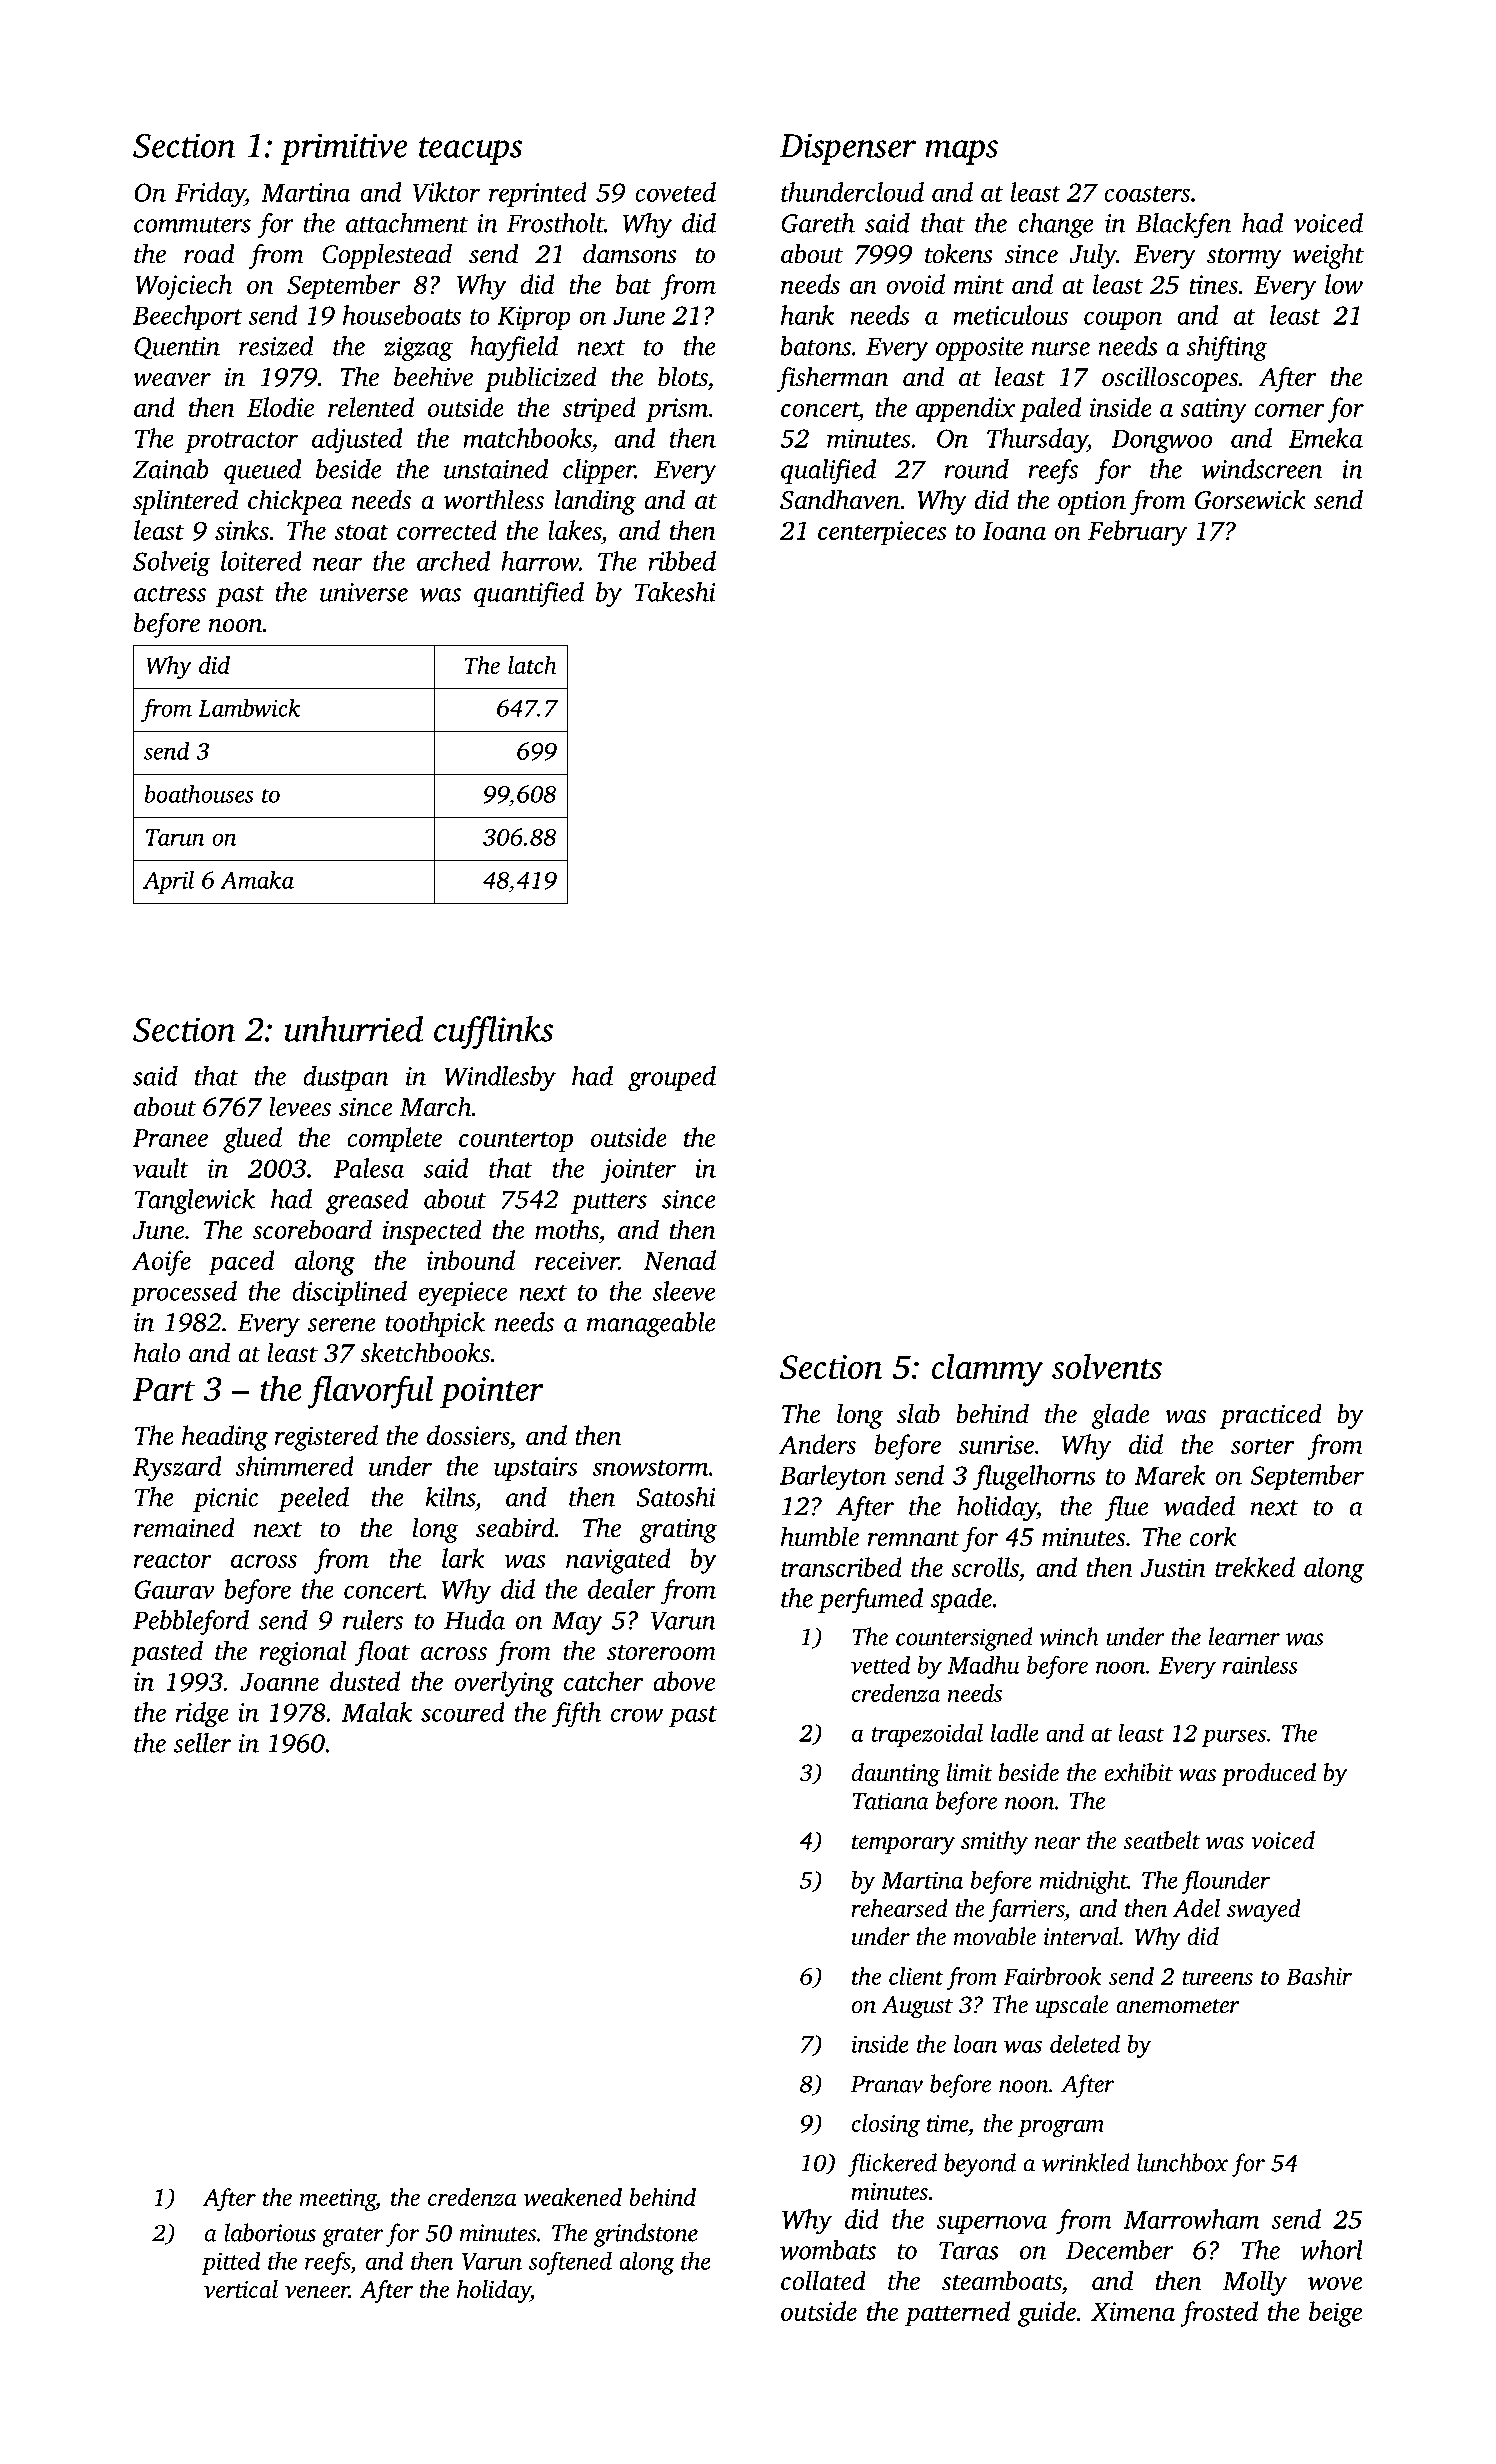 This image has height=2464, width=1496. Describe the element at coordinates (529, 594) in the image. I see `quantified` at that location.
